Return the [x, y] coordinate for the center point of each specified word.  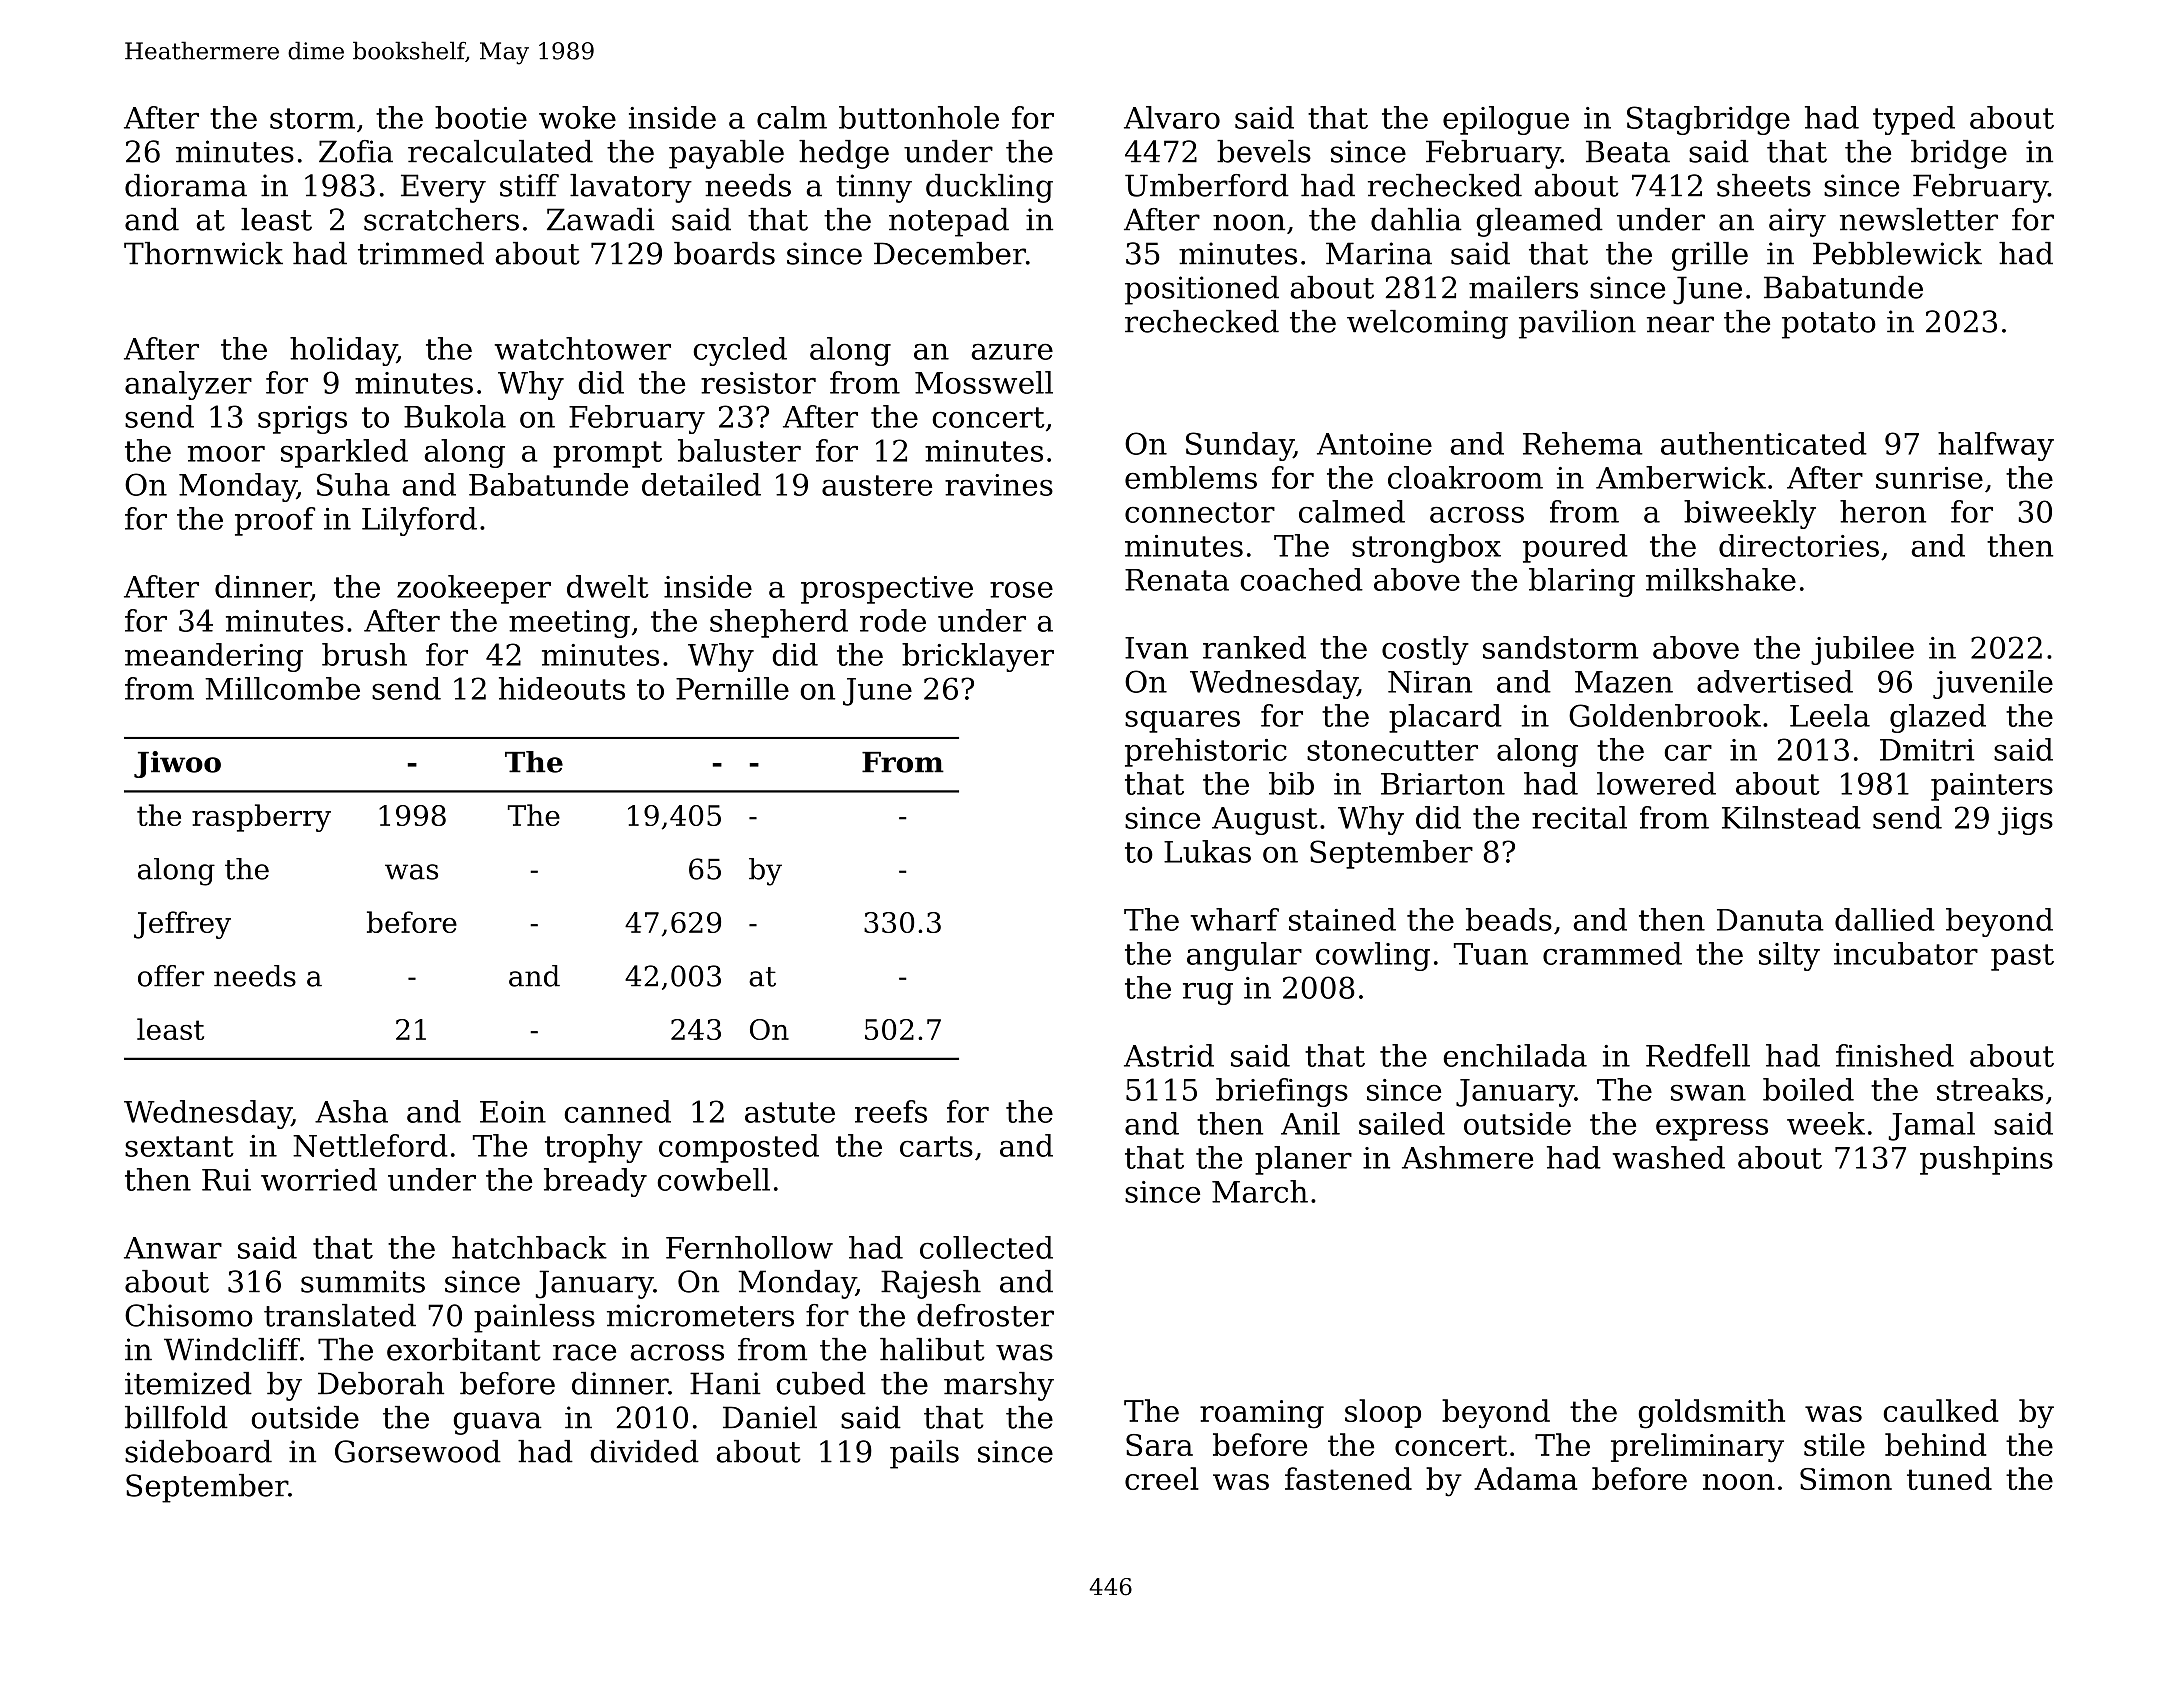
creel [1162, 1478]
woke [577, 117]
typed [1914, 120]
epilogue [1506, 120]
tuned [1949, 1478]
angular [1244, 956]
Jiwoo [177, 764]
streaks [1990, 1089]
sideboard [198, 1451]
